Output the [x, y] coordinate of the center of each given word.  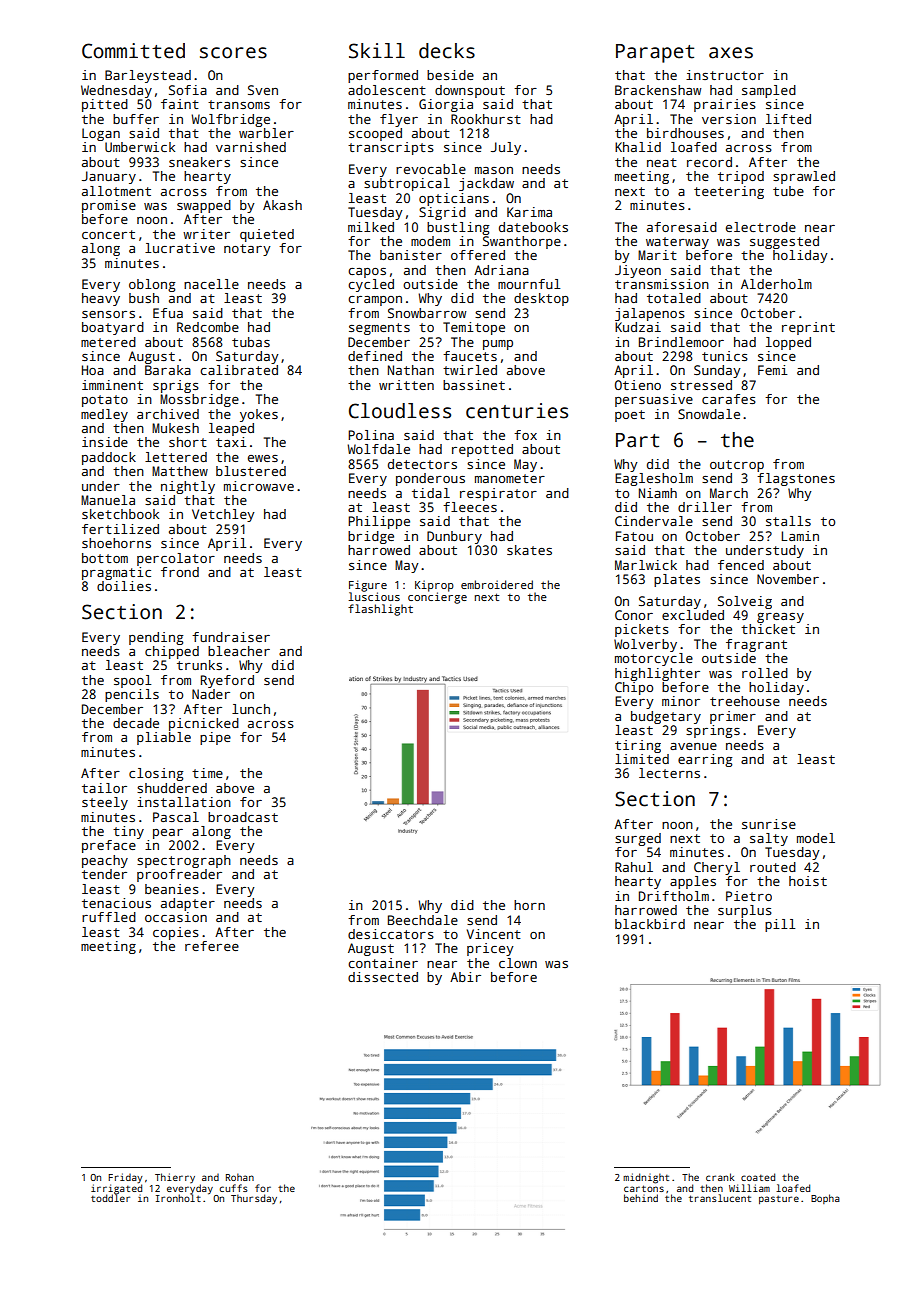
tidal [431, 493]
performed [383, 76]
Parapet [655, 53]
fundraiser [231, 637]
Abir [465, 977]
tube [788, 191]
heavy [101, 299]
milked [371, 227]
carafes [729, 399]
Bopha [825, 1199]
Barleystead [148, 76]
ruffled [109, 917]
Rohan [240, 1177]
